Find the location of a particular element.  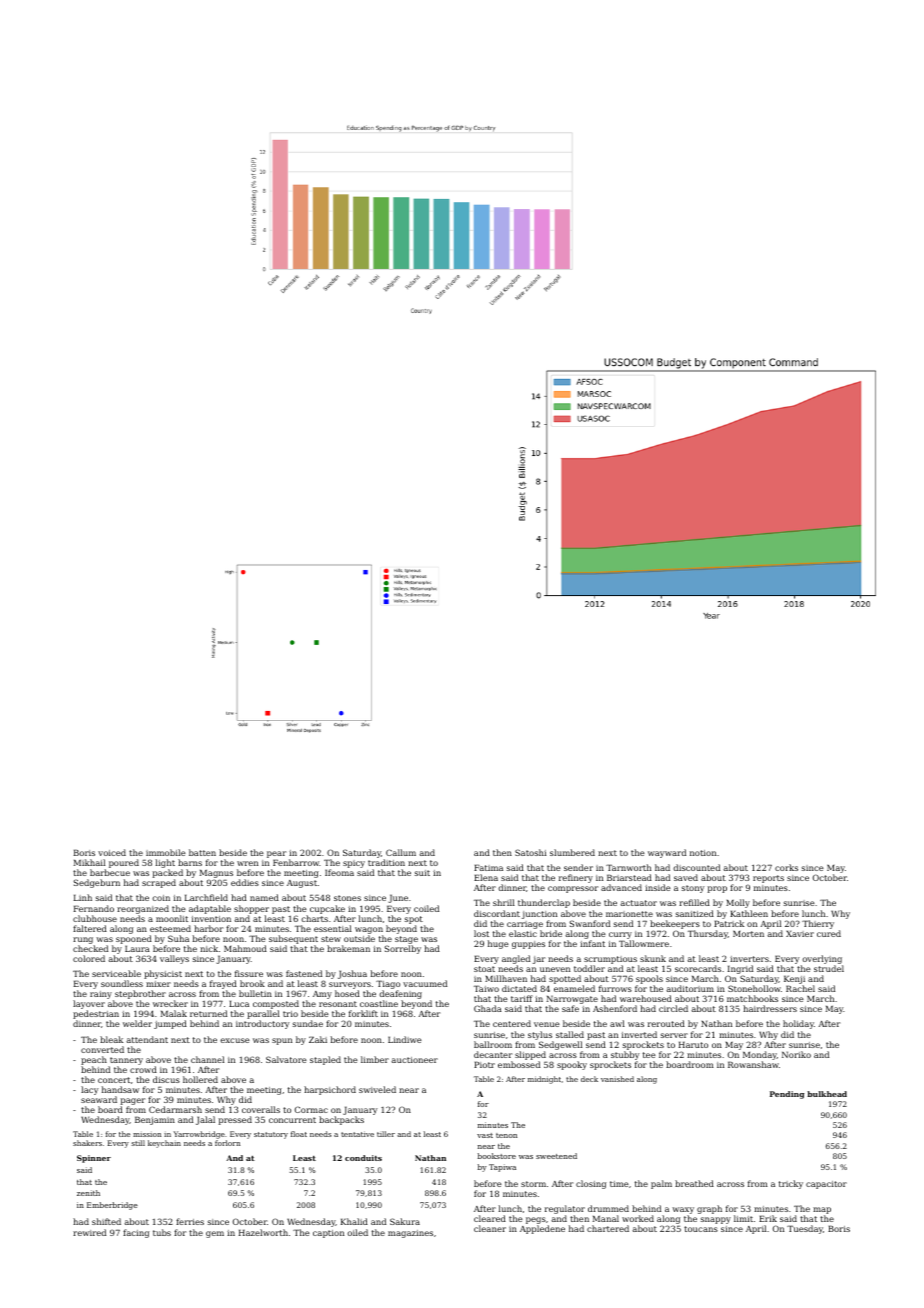

invention is located at coordinates (211, 919).
